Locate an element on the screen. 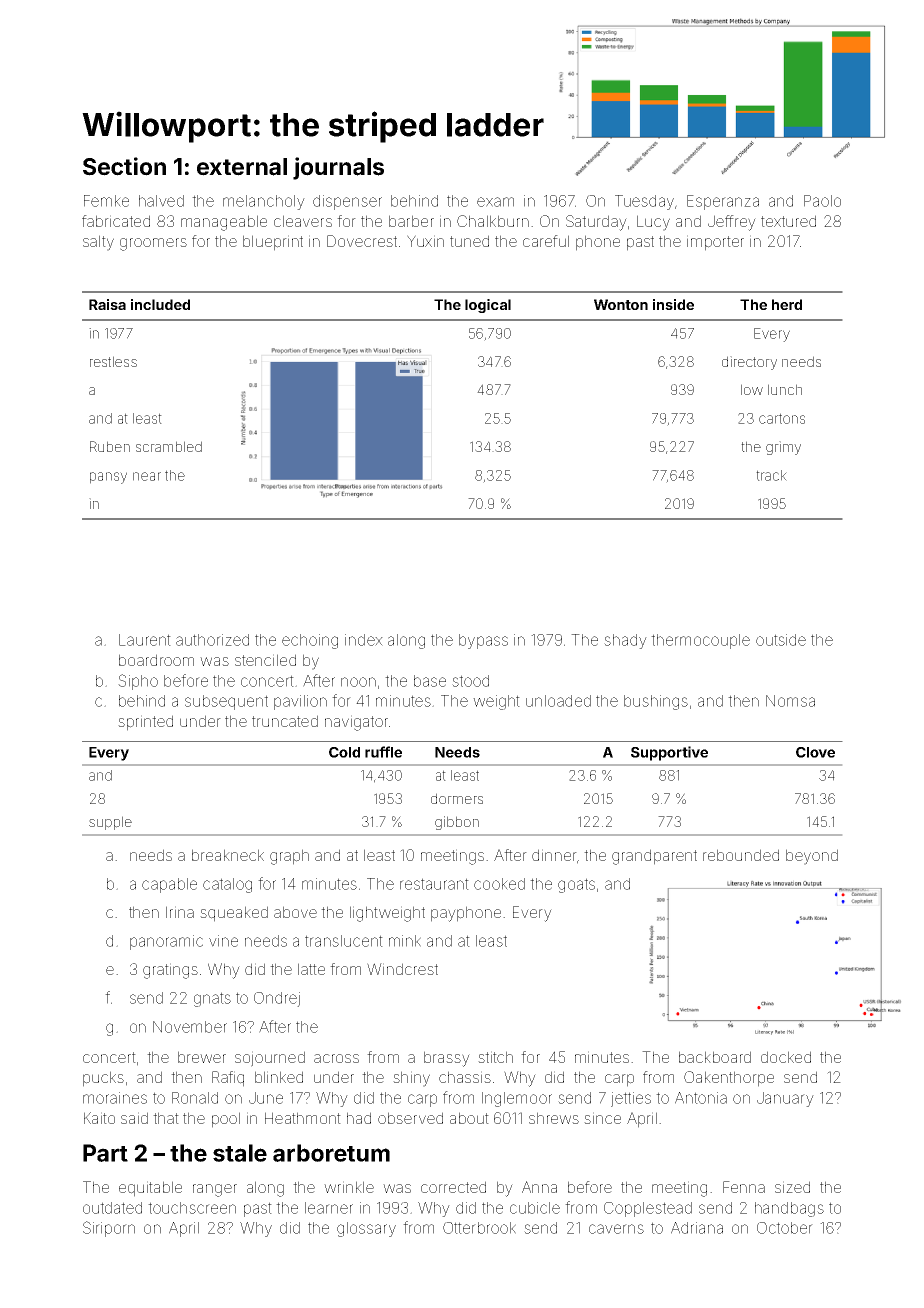  said is located at coordinates (134, 1118).
